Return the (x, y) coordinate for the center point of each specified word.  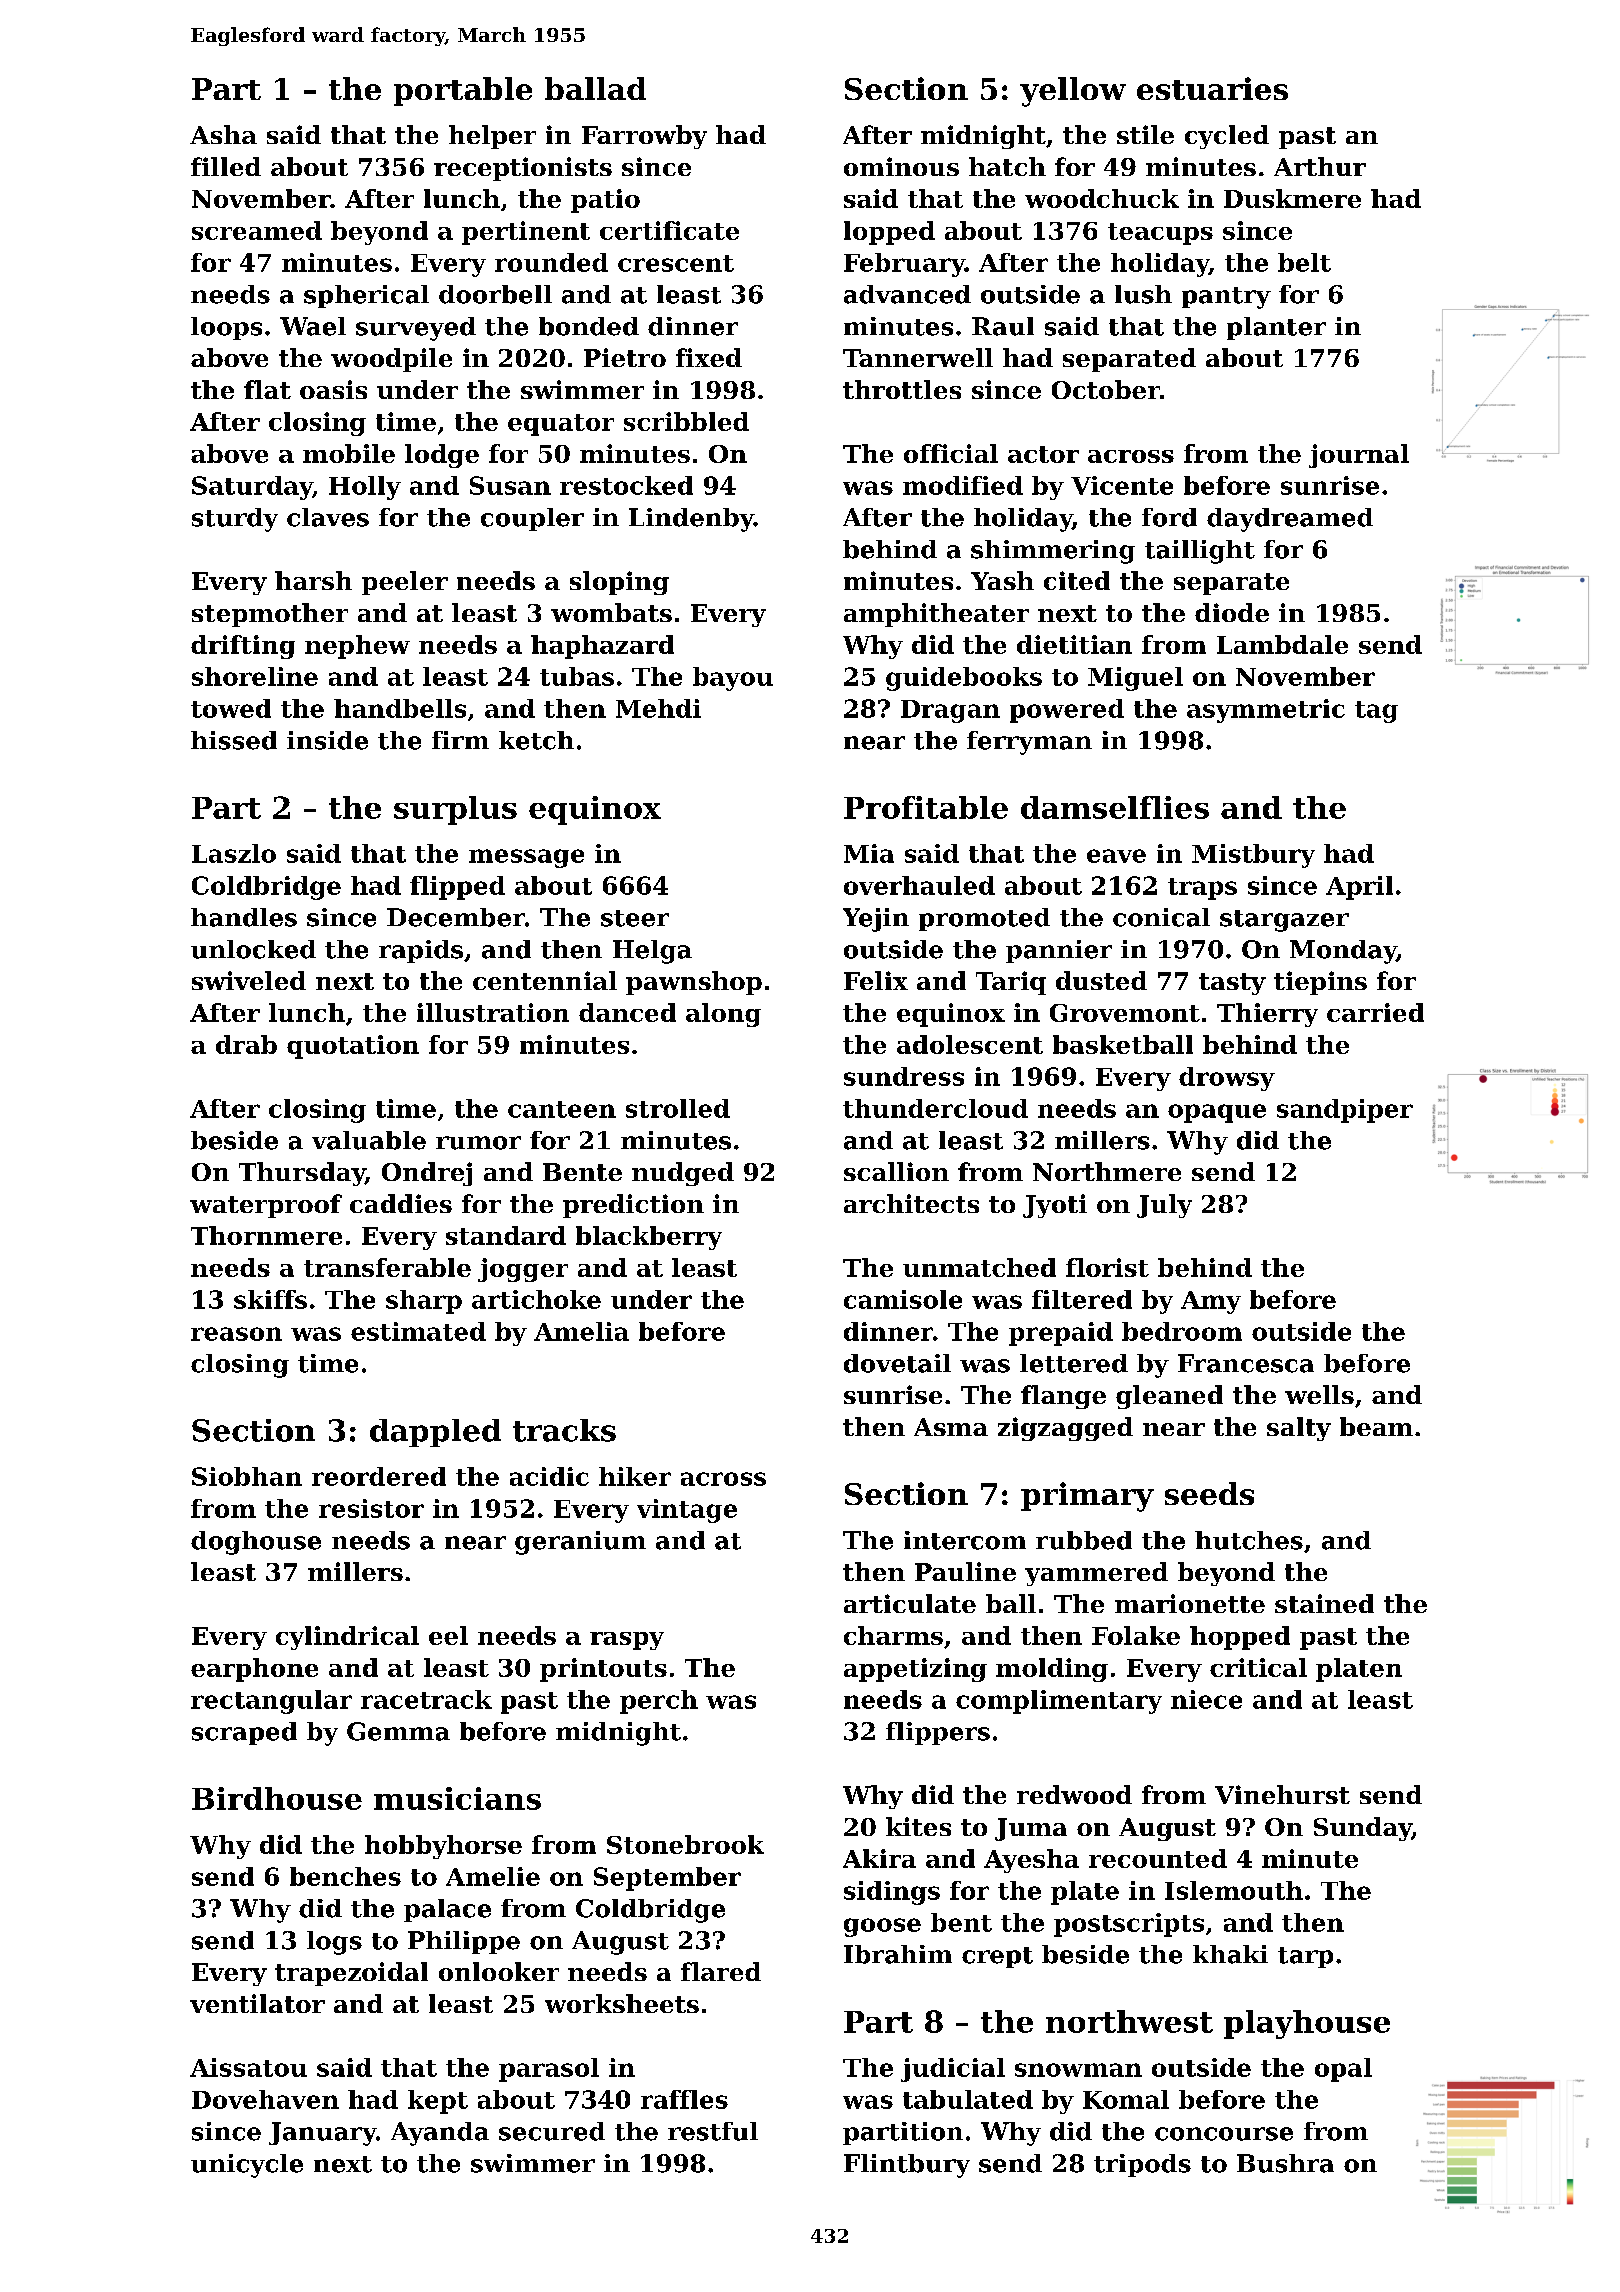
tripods (1142, 2165)
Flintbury (907, 2166)
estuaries (1212, 88)
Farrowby (644, 137)
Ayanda (440, 2134)
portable (463, 91)
